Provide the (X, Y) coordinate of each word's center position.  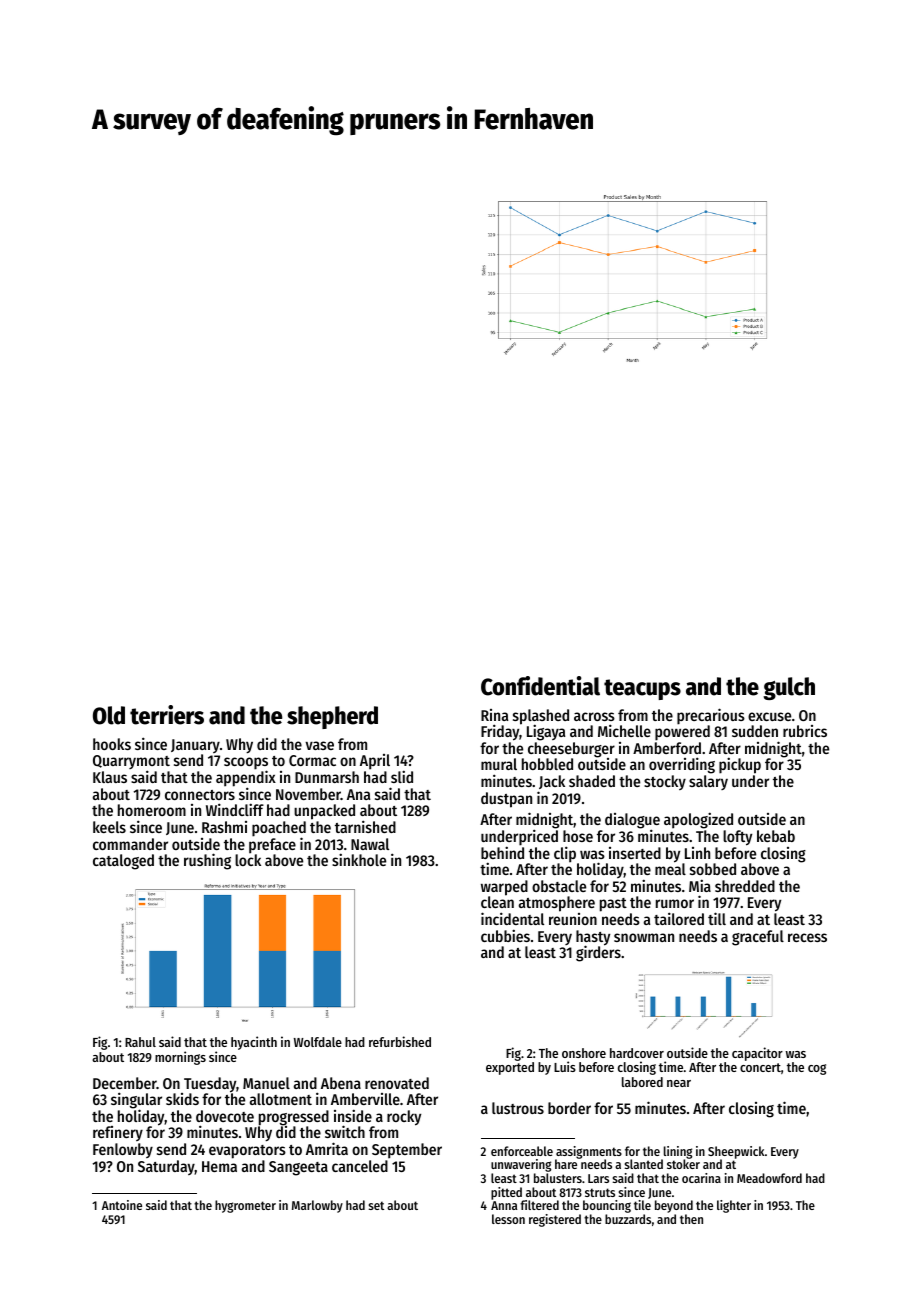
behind (502, 852)
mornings (180, 1058)
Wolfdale (318, 1042)
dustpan (506, 800)
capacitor (757, 1054)
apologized (698, 820)
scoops (246, 764)
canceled (360, 1166)
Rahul (140, 1042)
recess (807, 937)
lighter (734, 1206)
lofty (737, 838)
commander (130, 844)
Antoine (122, 1205)
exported (510, 1068)
